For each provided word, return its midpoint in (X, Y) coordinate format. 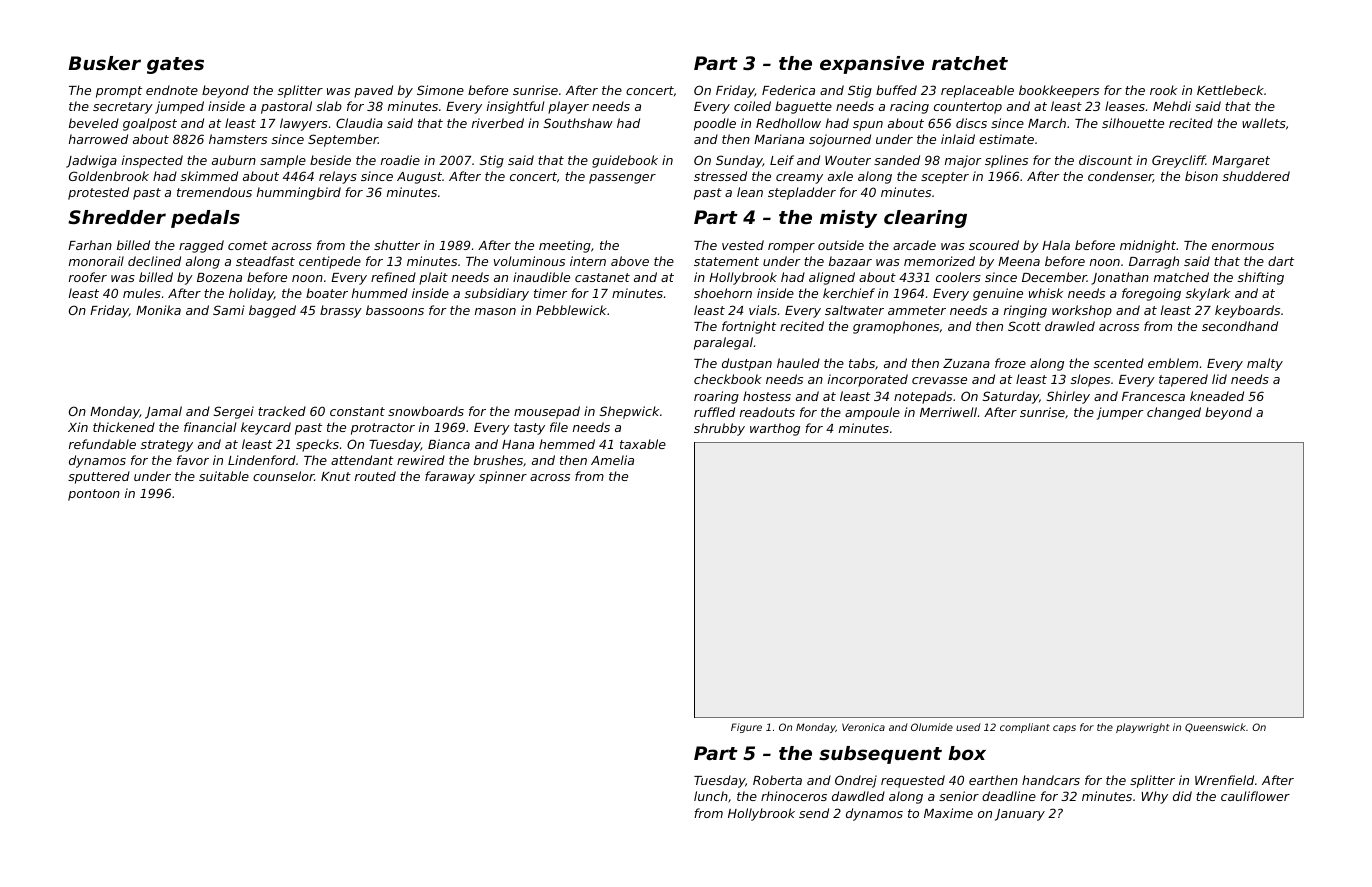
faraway (450, 477)
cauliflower (1255, 796)
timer (550, 293)
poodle (715, 124)
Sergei (234, 412)
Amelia (612, 460)
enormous (1243, 246)
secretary (123, 108)
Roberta (777, 780)
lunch (711, 796)
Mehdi (1172, 106)
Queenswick (1215, 727)
